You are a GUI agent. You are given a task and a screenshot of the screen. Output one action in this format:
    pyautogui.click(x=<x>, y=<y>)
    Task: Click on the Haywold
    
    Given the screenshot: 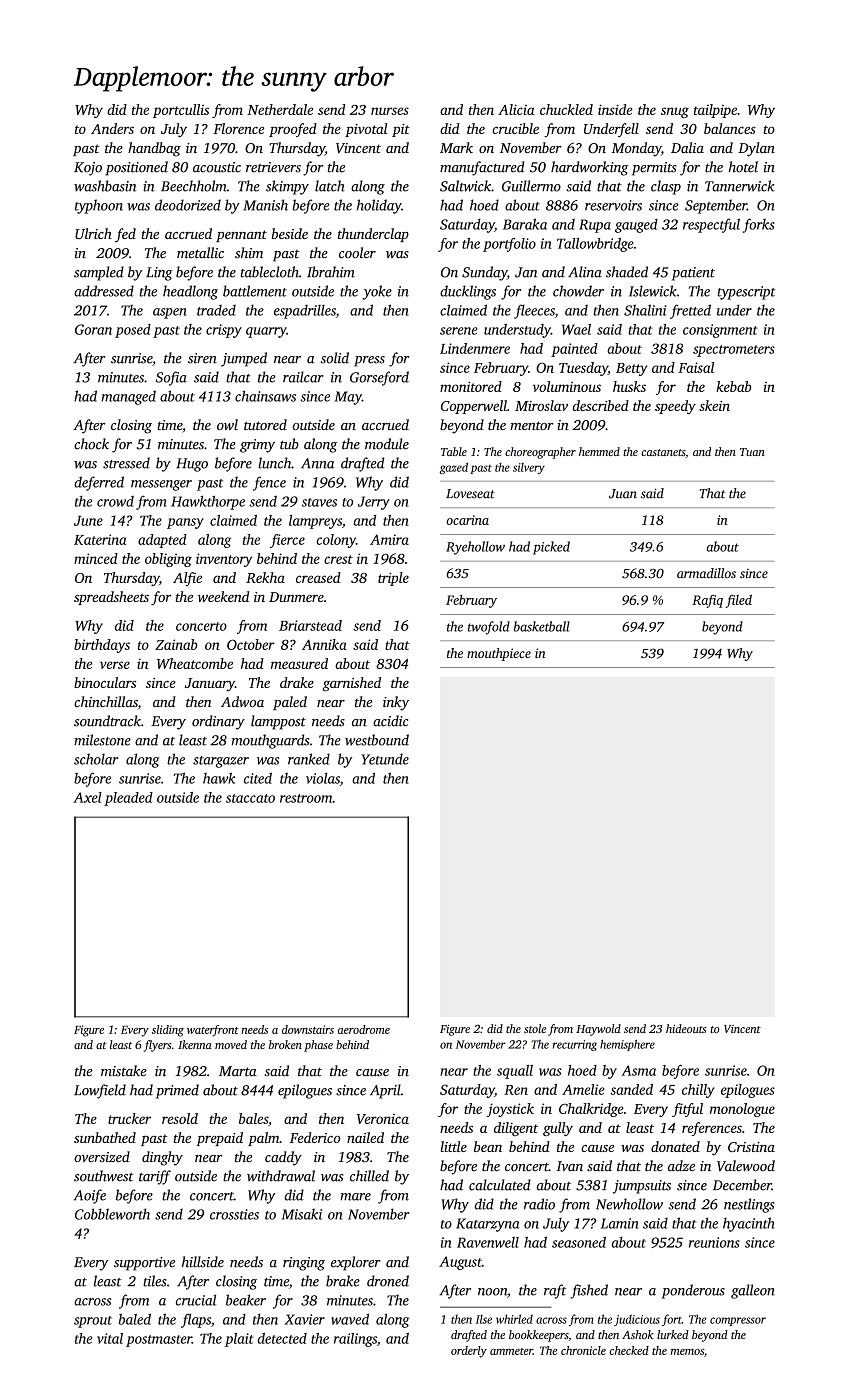 What is the action you would take?
    pyautogui.click(x=598, y=1030)
